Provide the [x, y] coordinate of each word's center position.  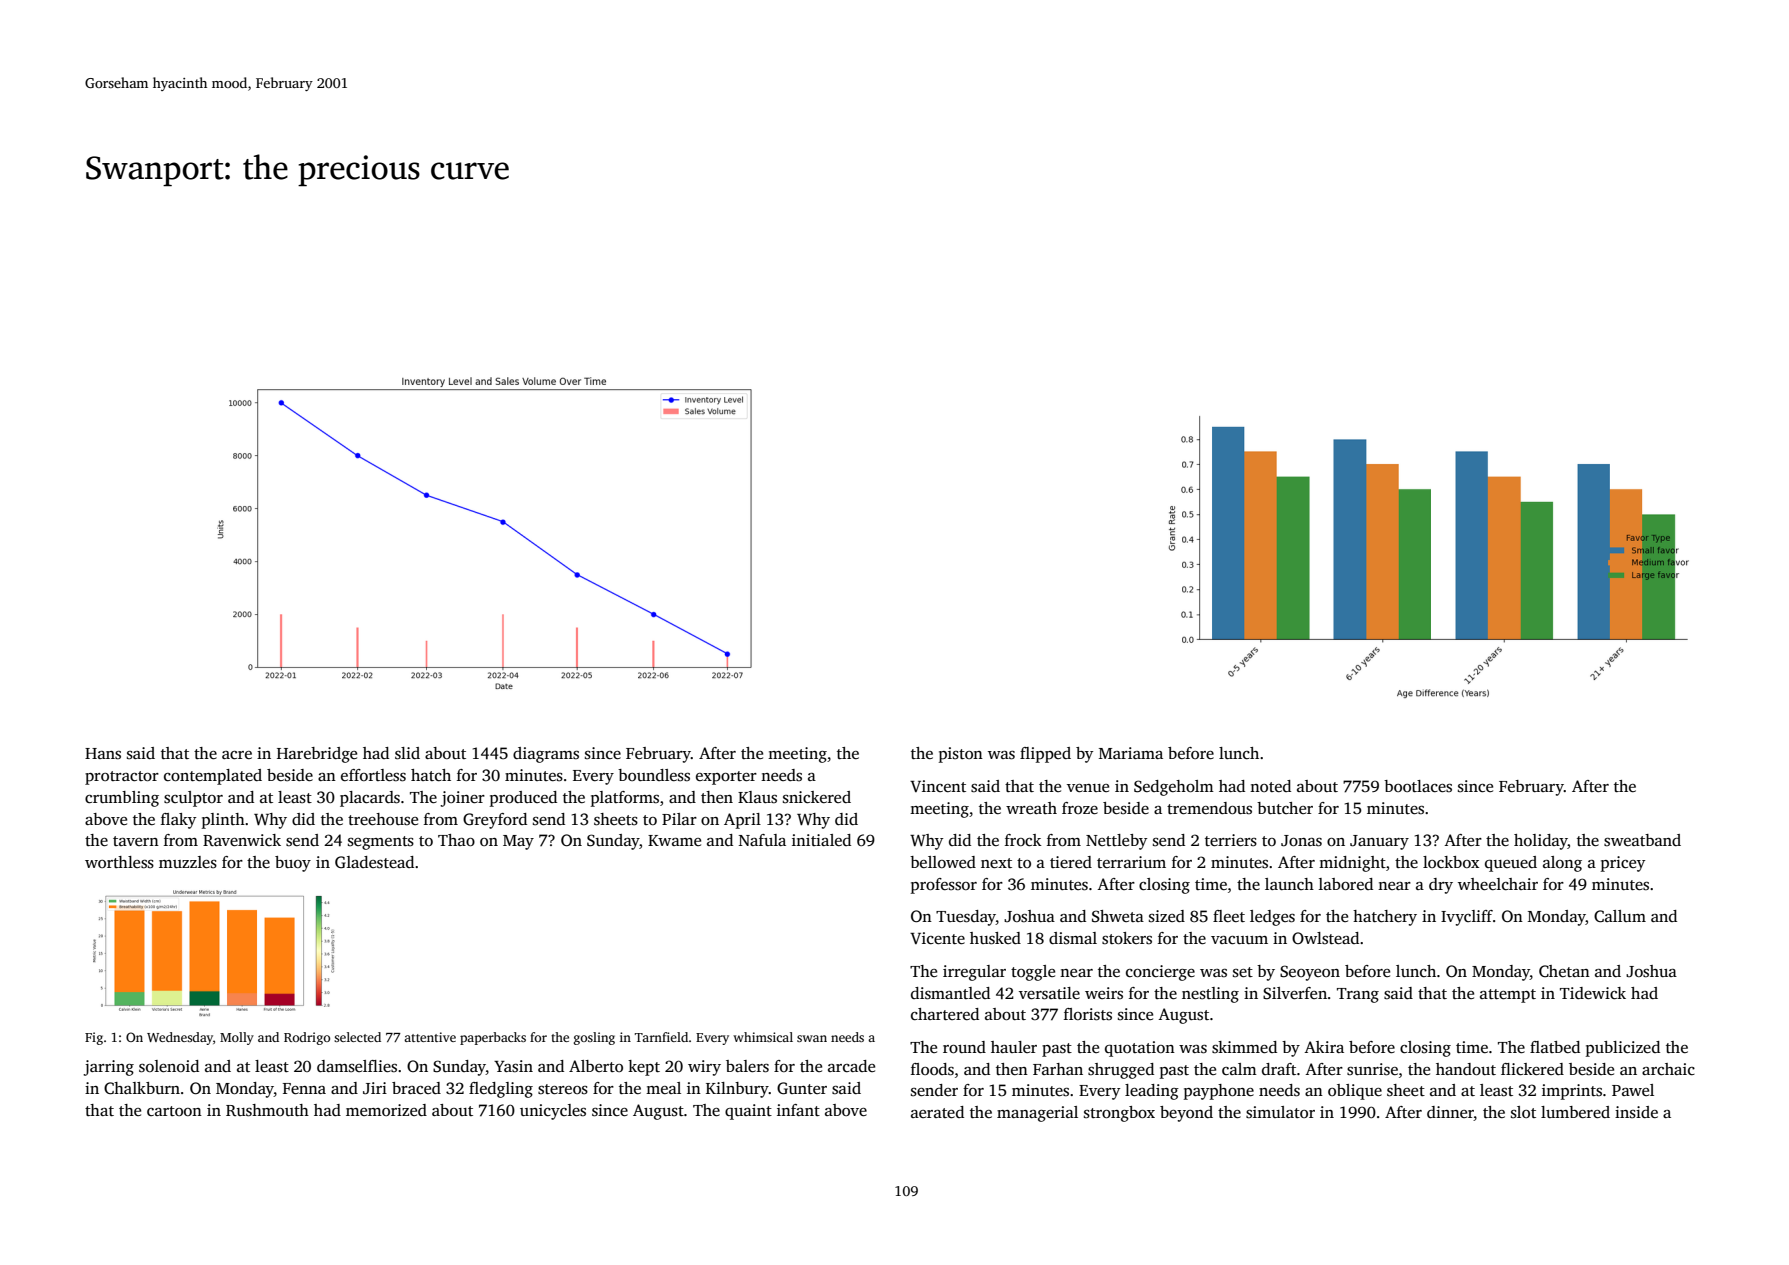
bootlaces [1418, 786]
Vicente [937, 938]
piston [961, 755]
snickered [817, 797]
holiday [1541, 842]
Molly [237, 1038]
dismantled [950, 993]
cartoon [174, 1111]
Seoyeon [1310, 973]
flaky [178, 821]
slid [407, 753]
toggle [1033, 973]
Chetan [1564, 971]
